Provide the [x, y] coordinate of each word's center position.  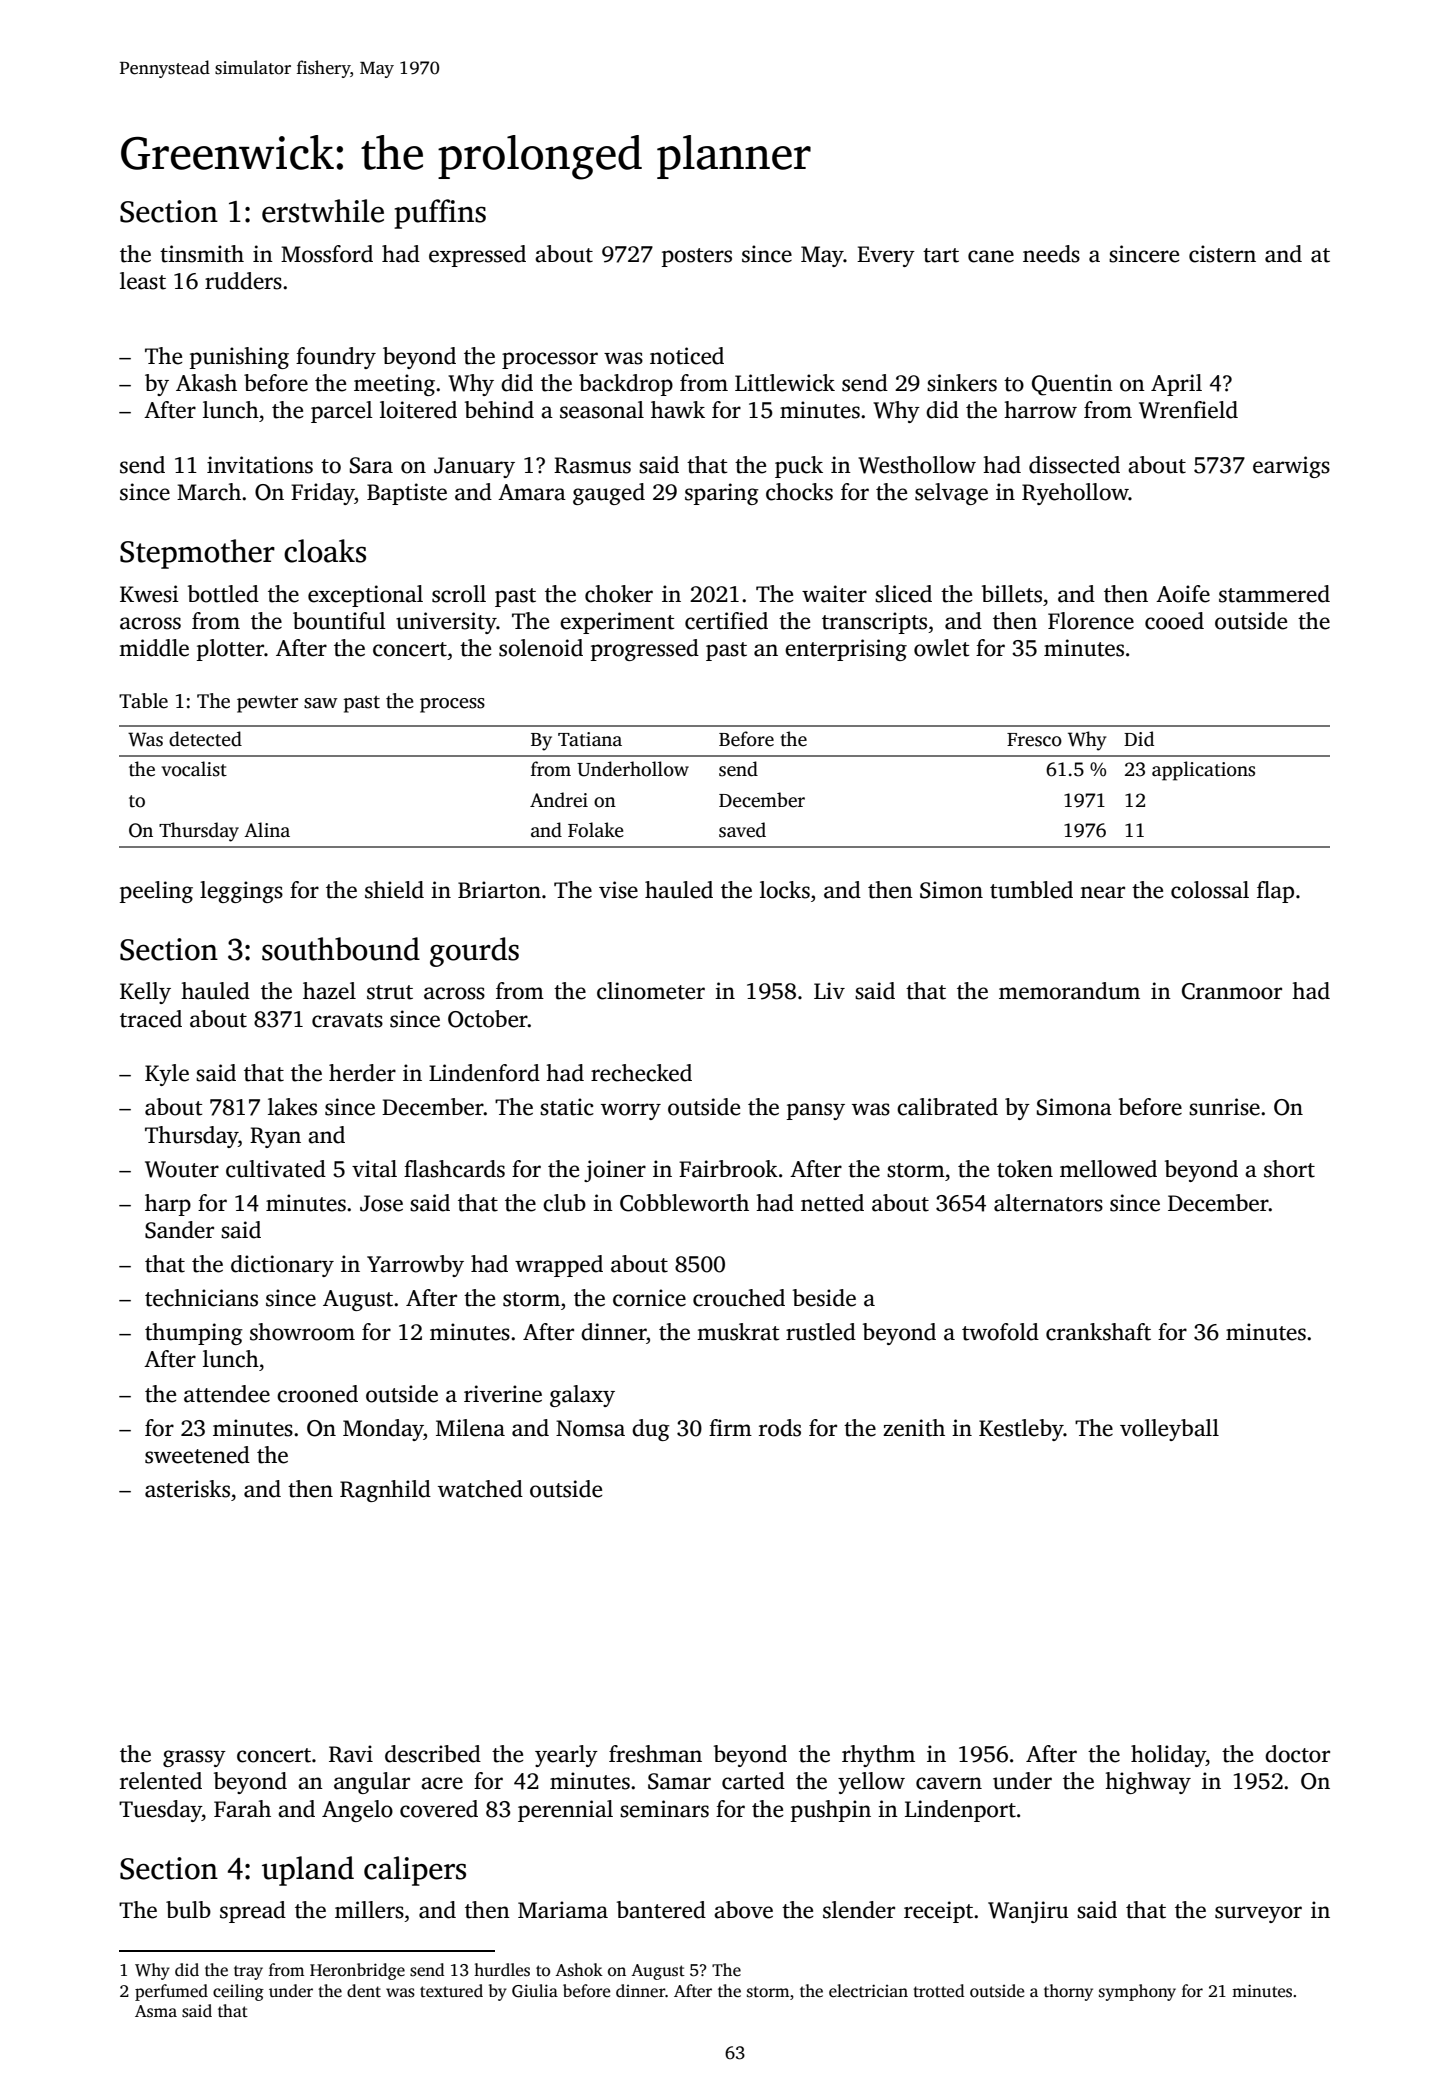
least [143, 281]
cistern [1222, 254]
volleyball [1169, 1430]
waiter [834, 594]
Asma [156, 2011]
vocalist [194, 769]
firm [730, 1427]
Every [886, 256]
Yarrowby [415, 1266]
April [1176, 385]
